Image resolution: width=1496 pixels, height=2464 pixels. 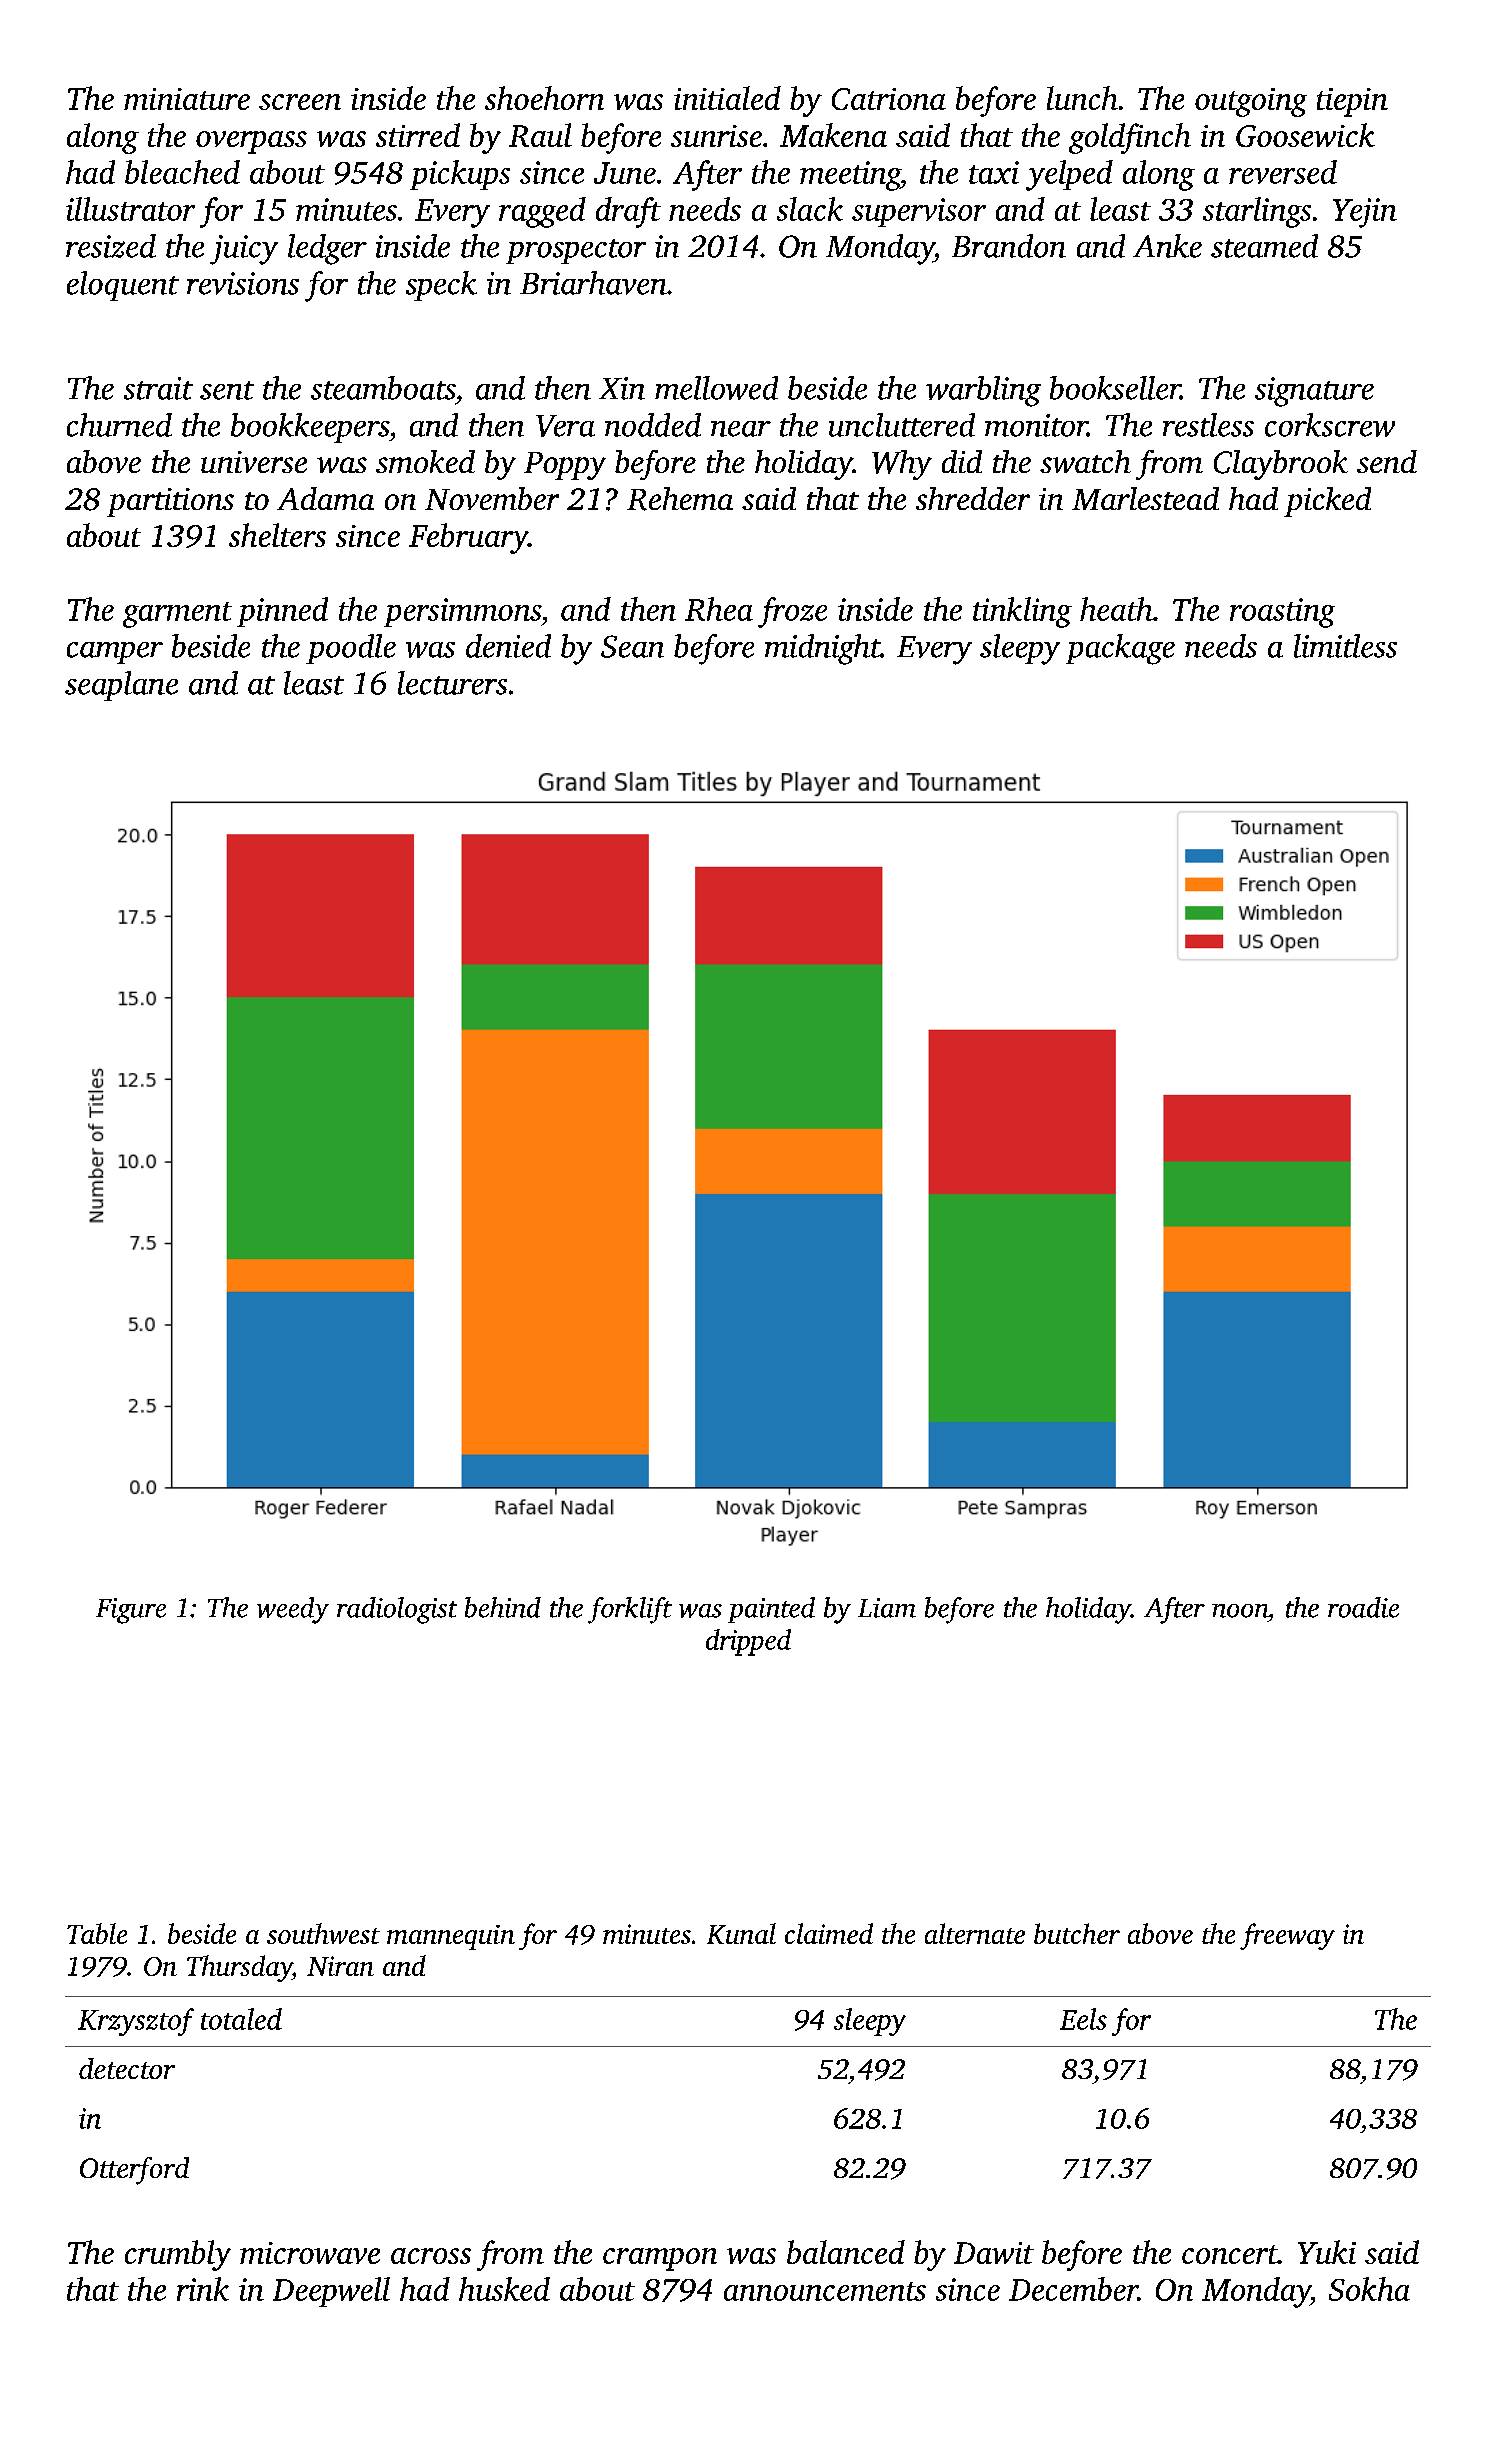 What do you see at coordinates (887, 1608) in the screenshot?
I see `Liam` at bounding box center [887, 1608].
